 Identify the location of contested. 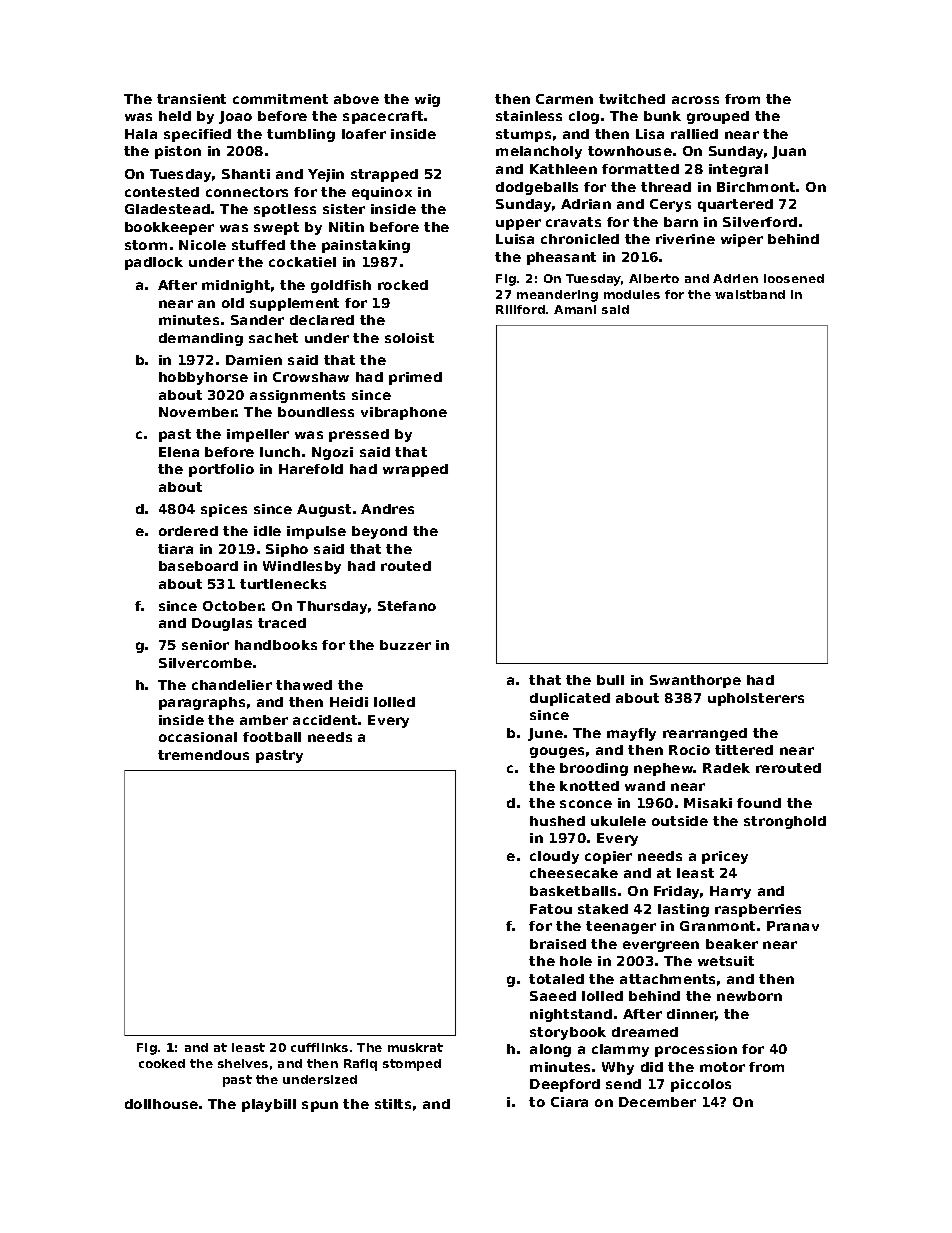
(162, 192).
